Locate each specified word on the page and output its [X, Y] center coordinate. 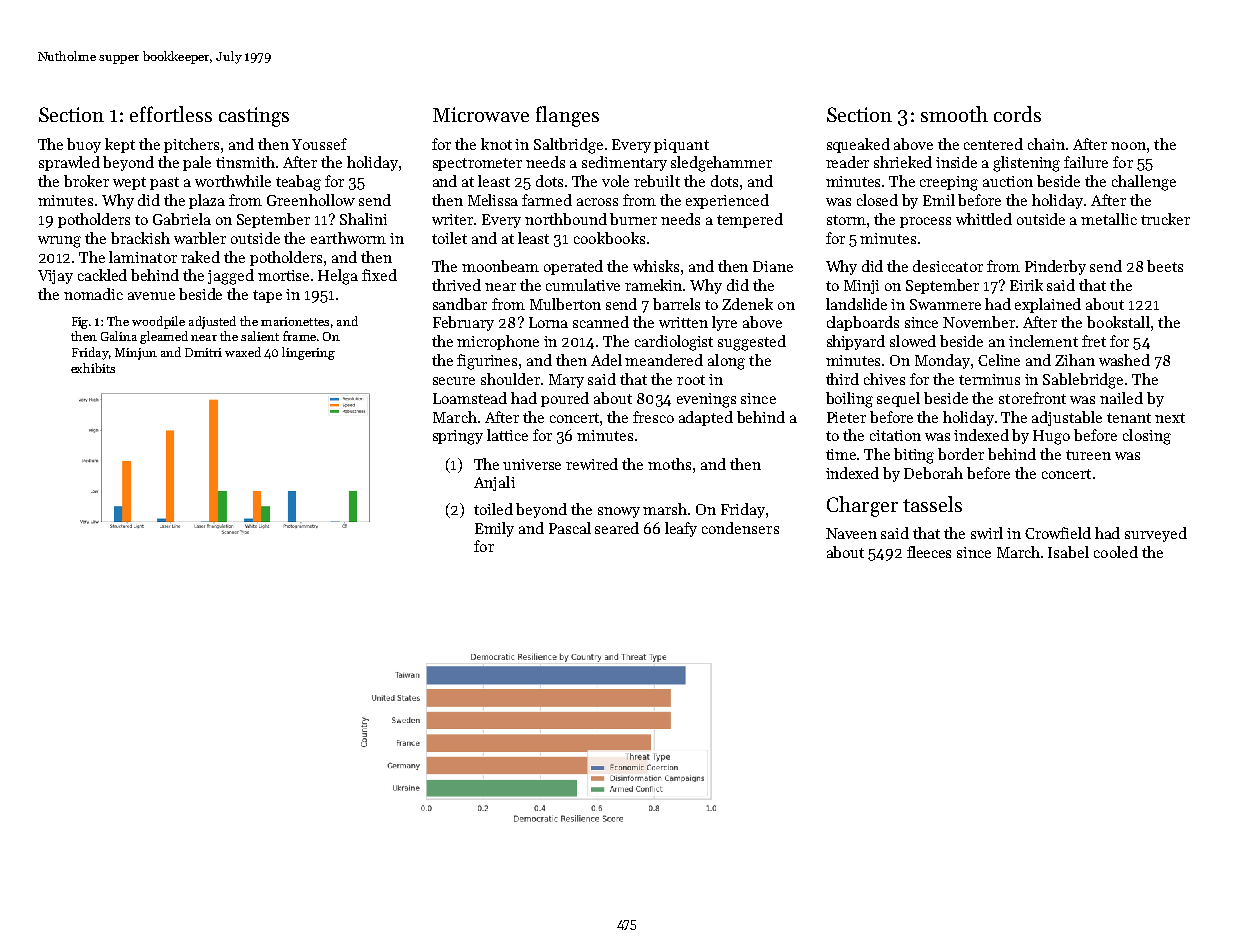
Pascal [570, 528]
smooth [954, 114]
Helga [338, 277]
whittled [984, 219]
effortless [171, 114]
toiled [493, 509]
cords [1017, 114]
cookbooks [609, 238]
